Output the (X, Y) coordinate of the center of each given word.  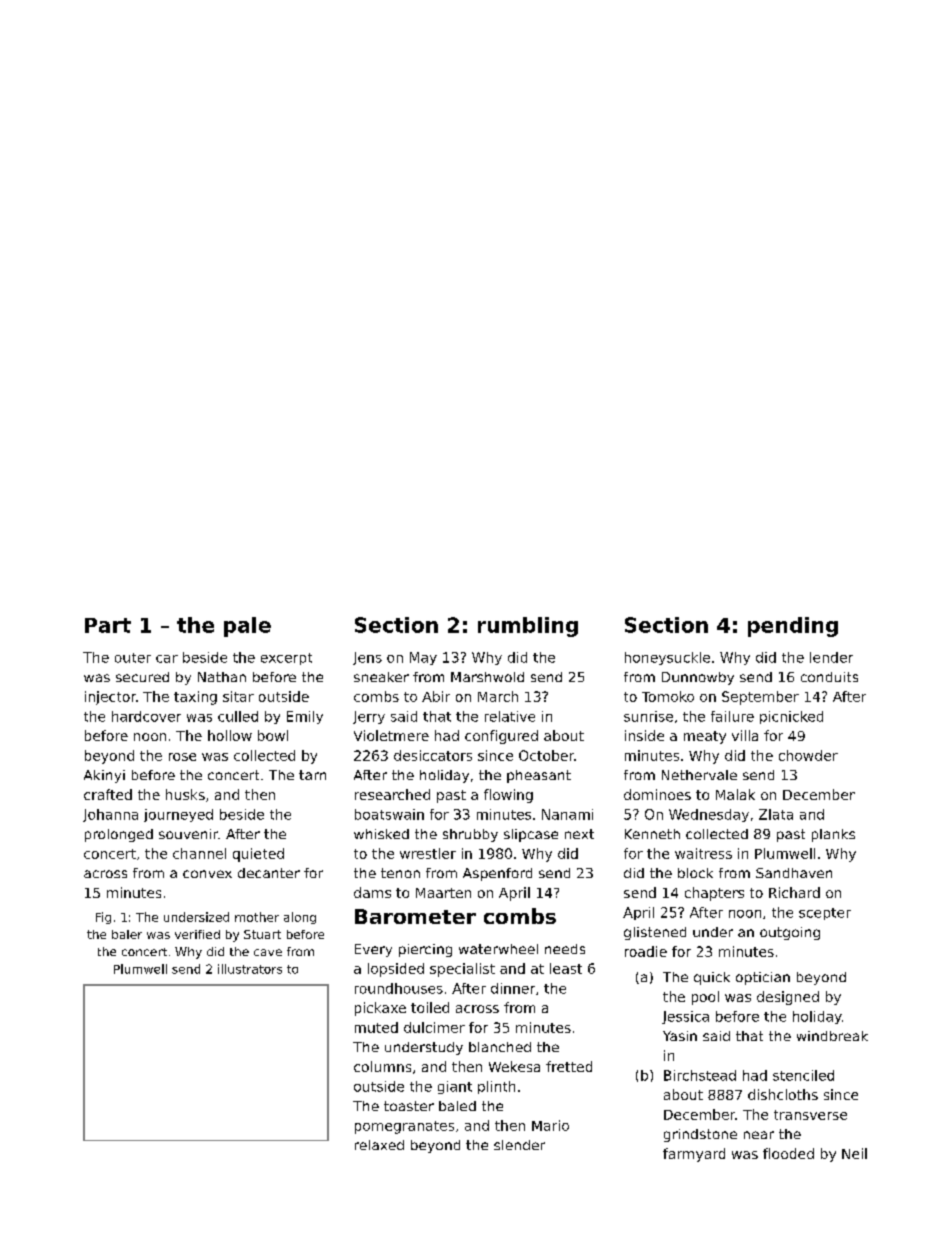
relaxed (379, 1145)
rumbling (528, 627)
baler (127, 934)
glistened (655, 933)
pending (793, 627)
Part (108, 625)
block (695, 873)
